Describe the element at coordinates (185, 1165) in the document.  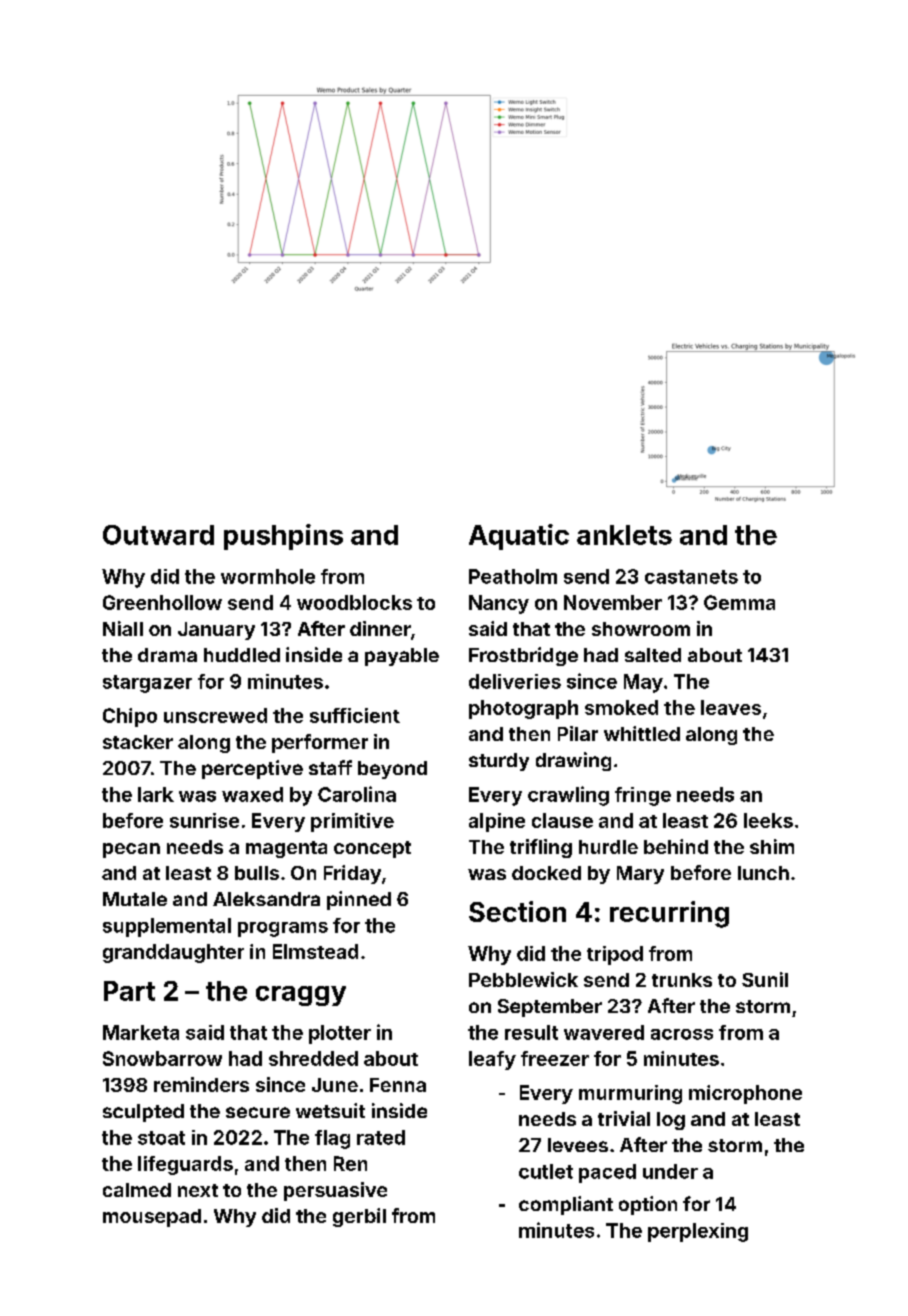
I see `lifeguards` at that location.
